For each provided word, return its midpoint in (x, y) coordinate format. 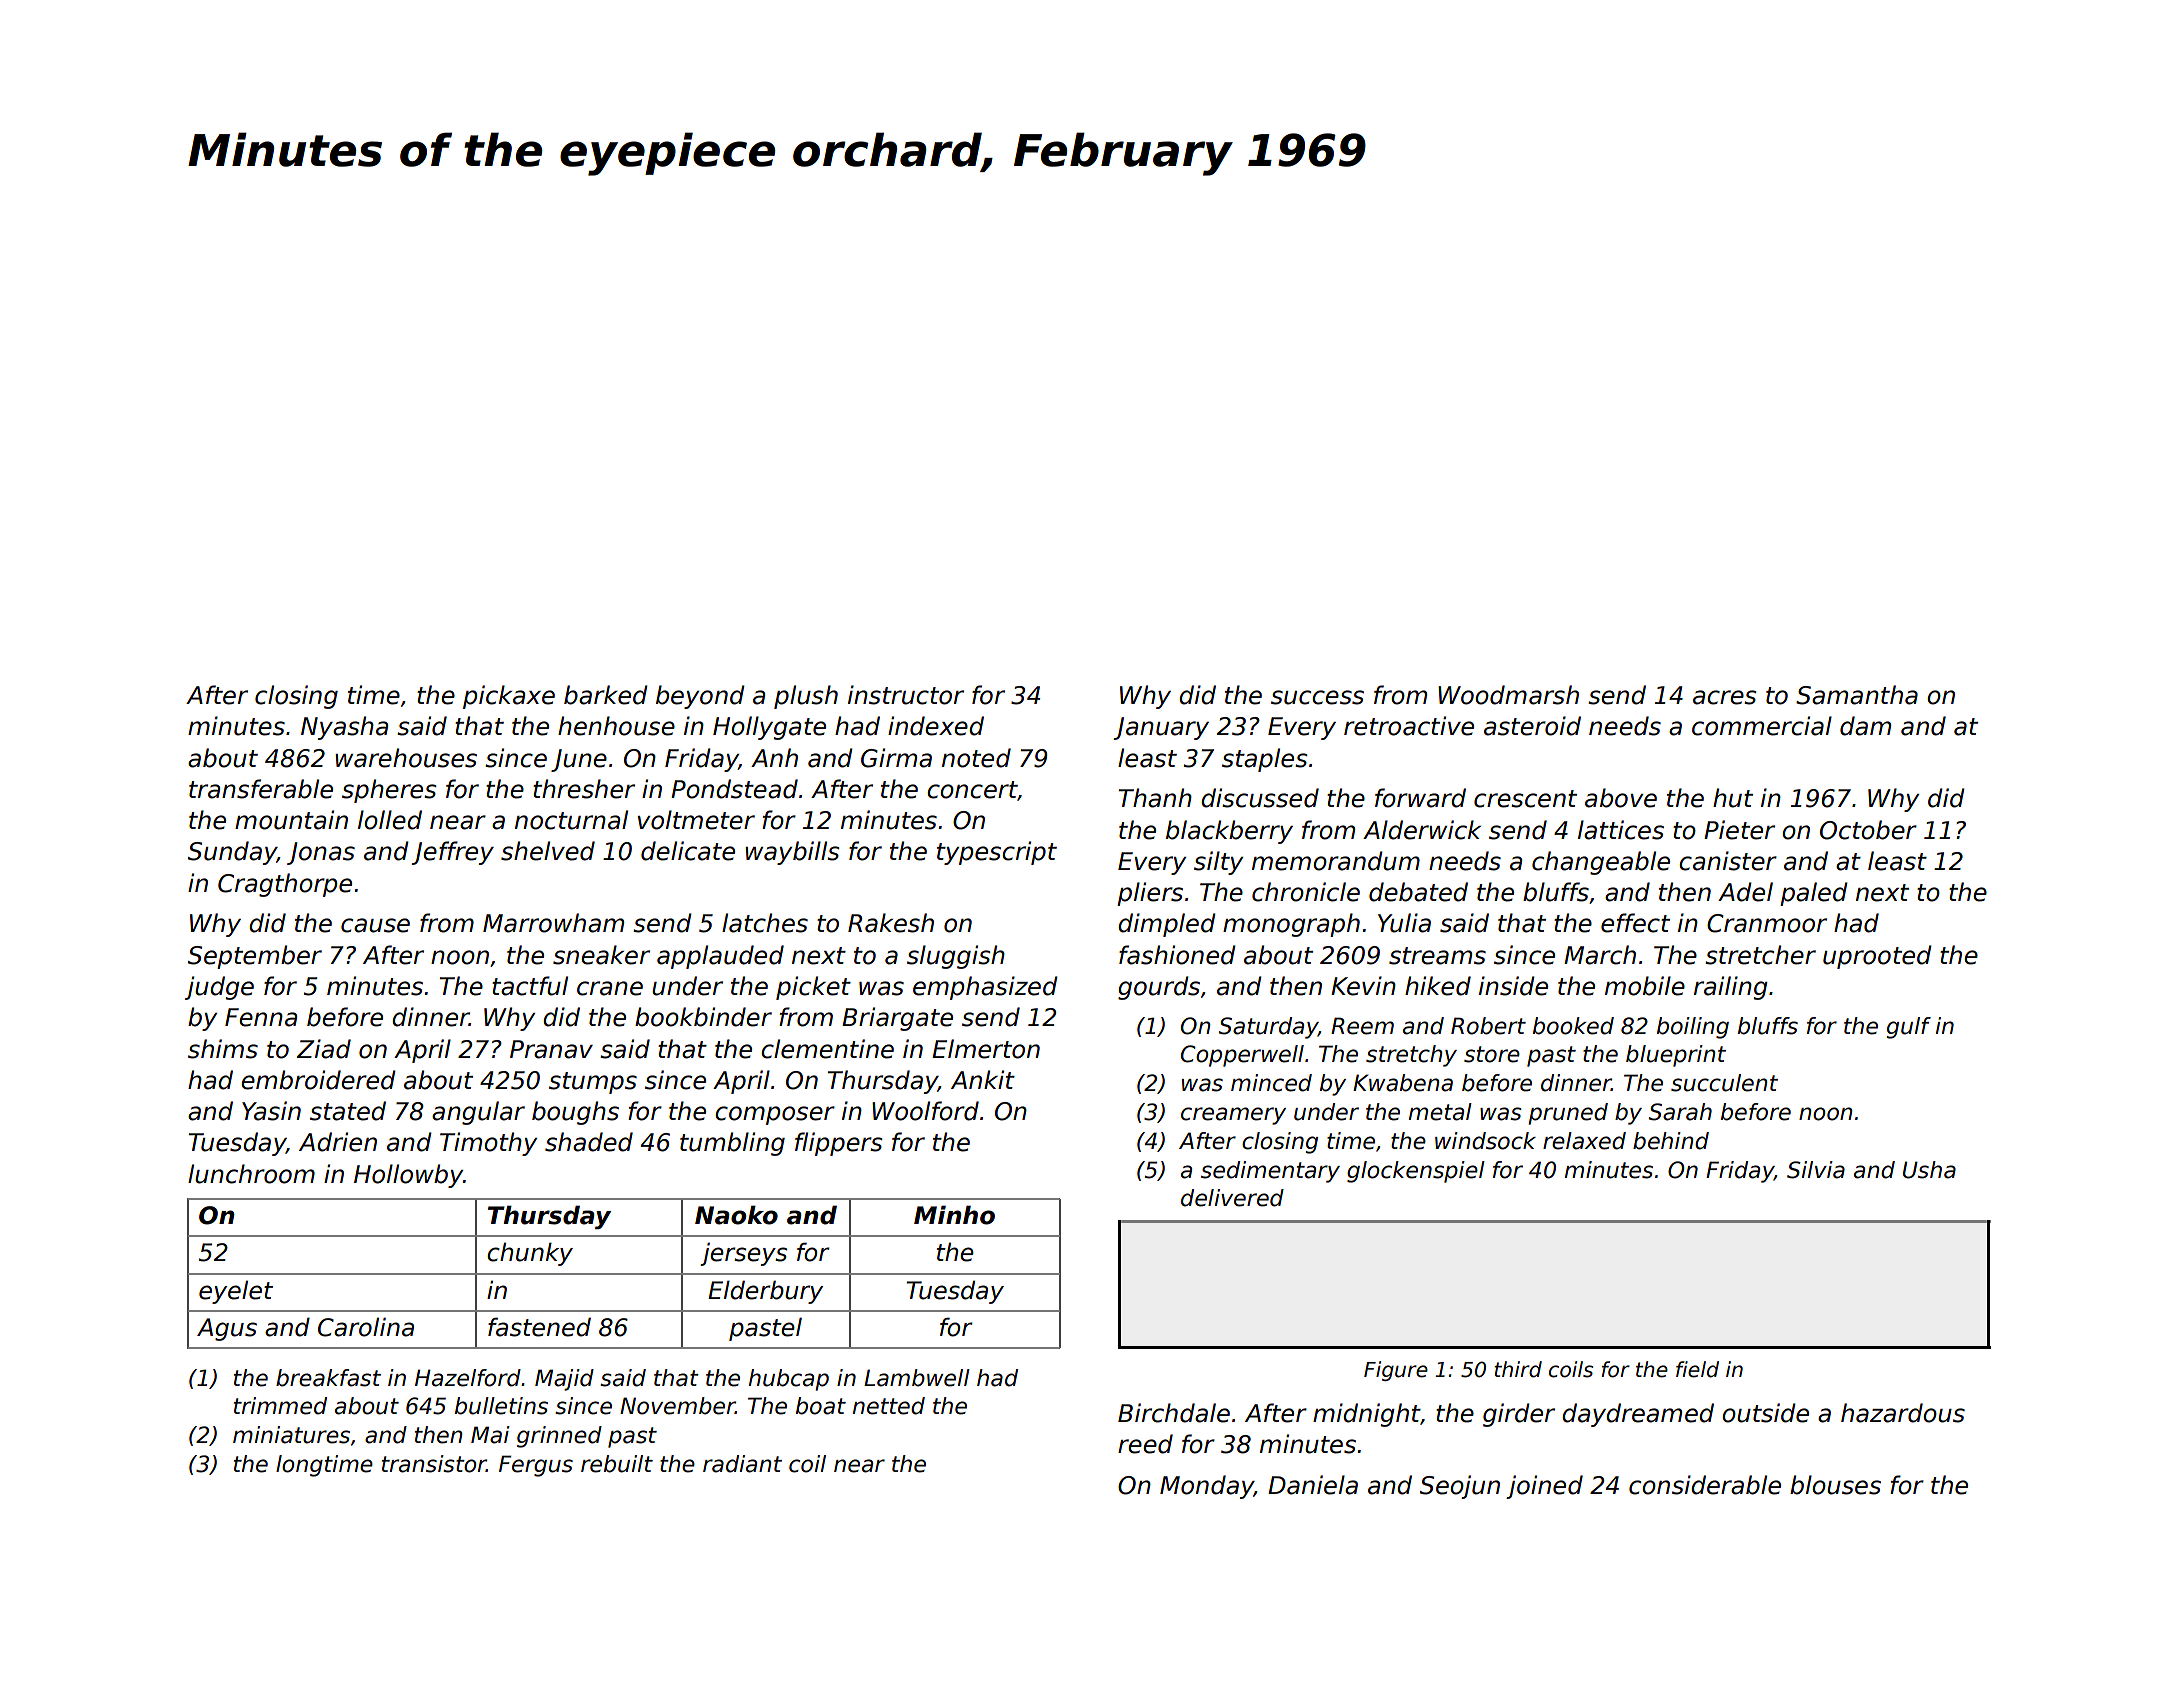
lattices (1621, 830)
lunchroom (251, 1174)
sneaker (601, 955)
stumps (593, 1083)
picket (813, 988)
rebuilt (617, 1464)
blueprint (1676, 1056)
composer (775, 1115)
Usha (1929, 1170)
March (1600, 955)
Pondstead (734, 789)
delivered (1232, 1198)
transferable (261, 789)
